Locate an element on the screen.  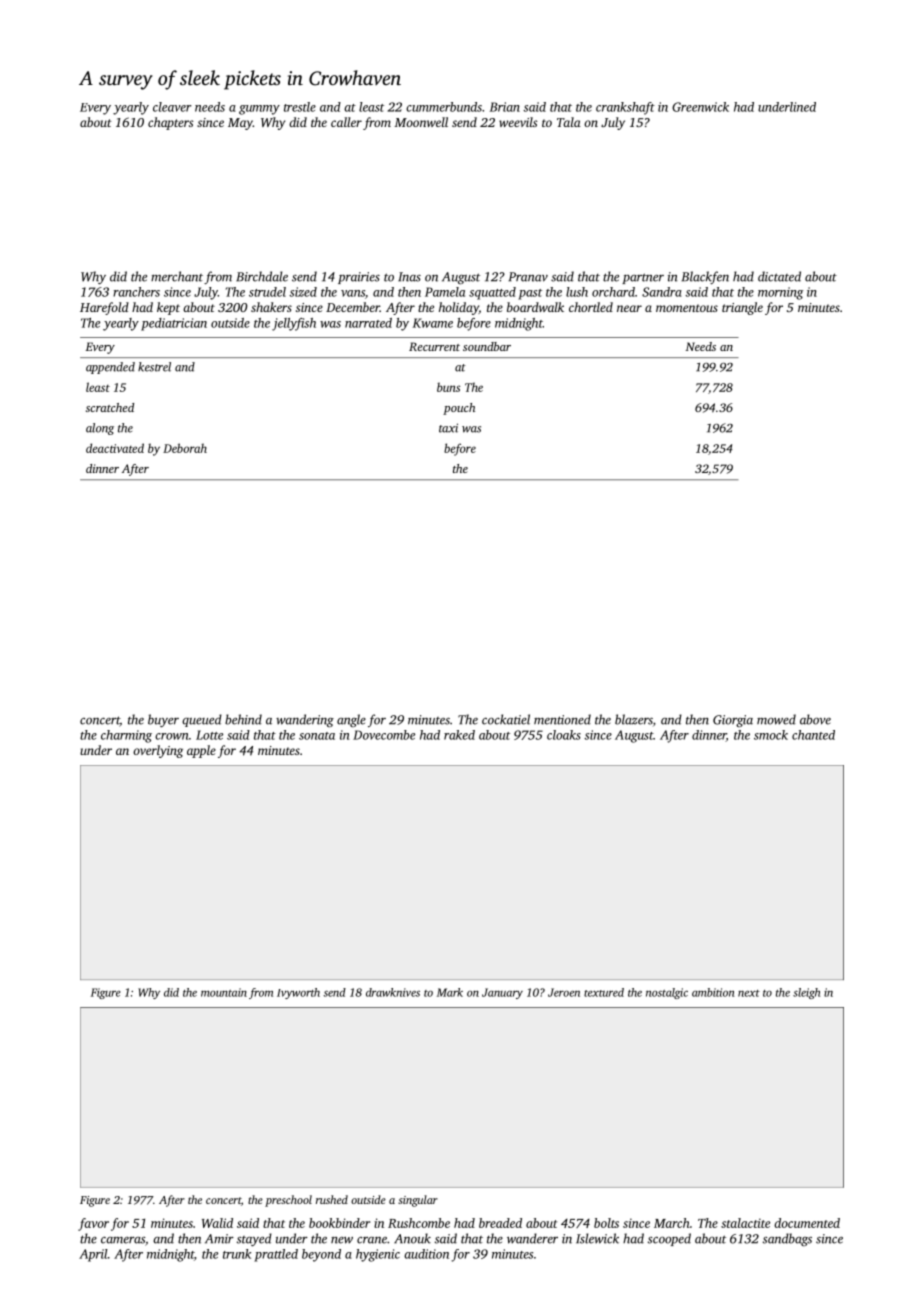
mountain is located at coordinates (224, 992).
